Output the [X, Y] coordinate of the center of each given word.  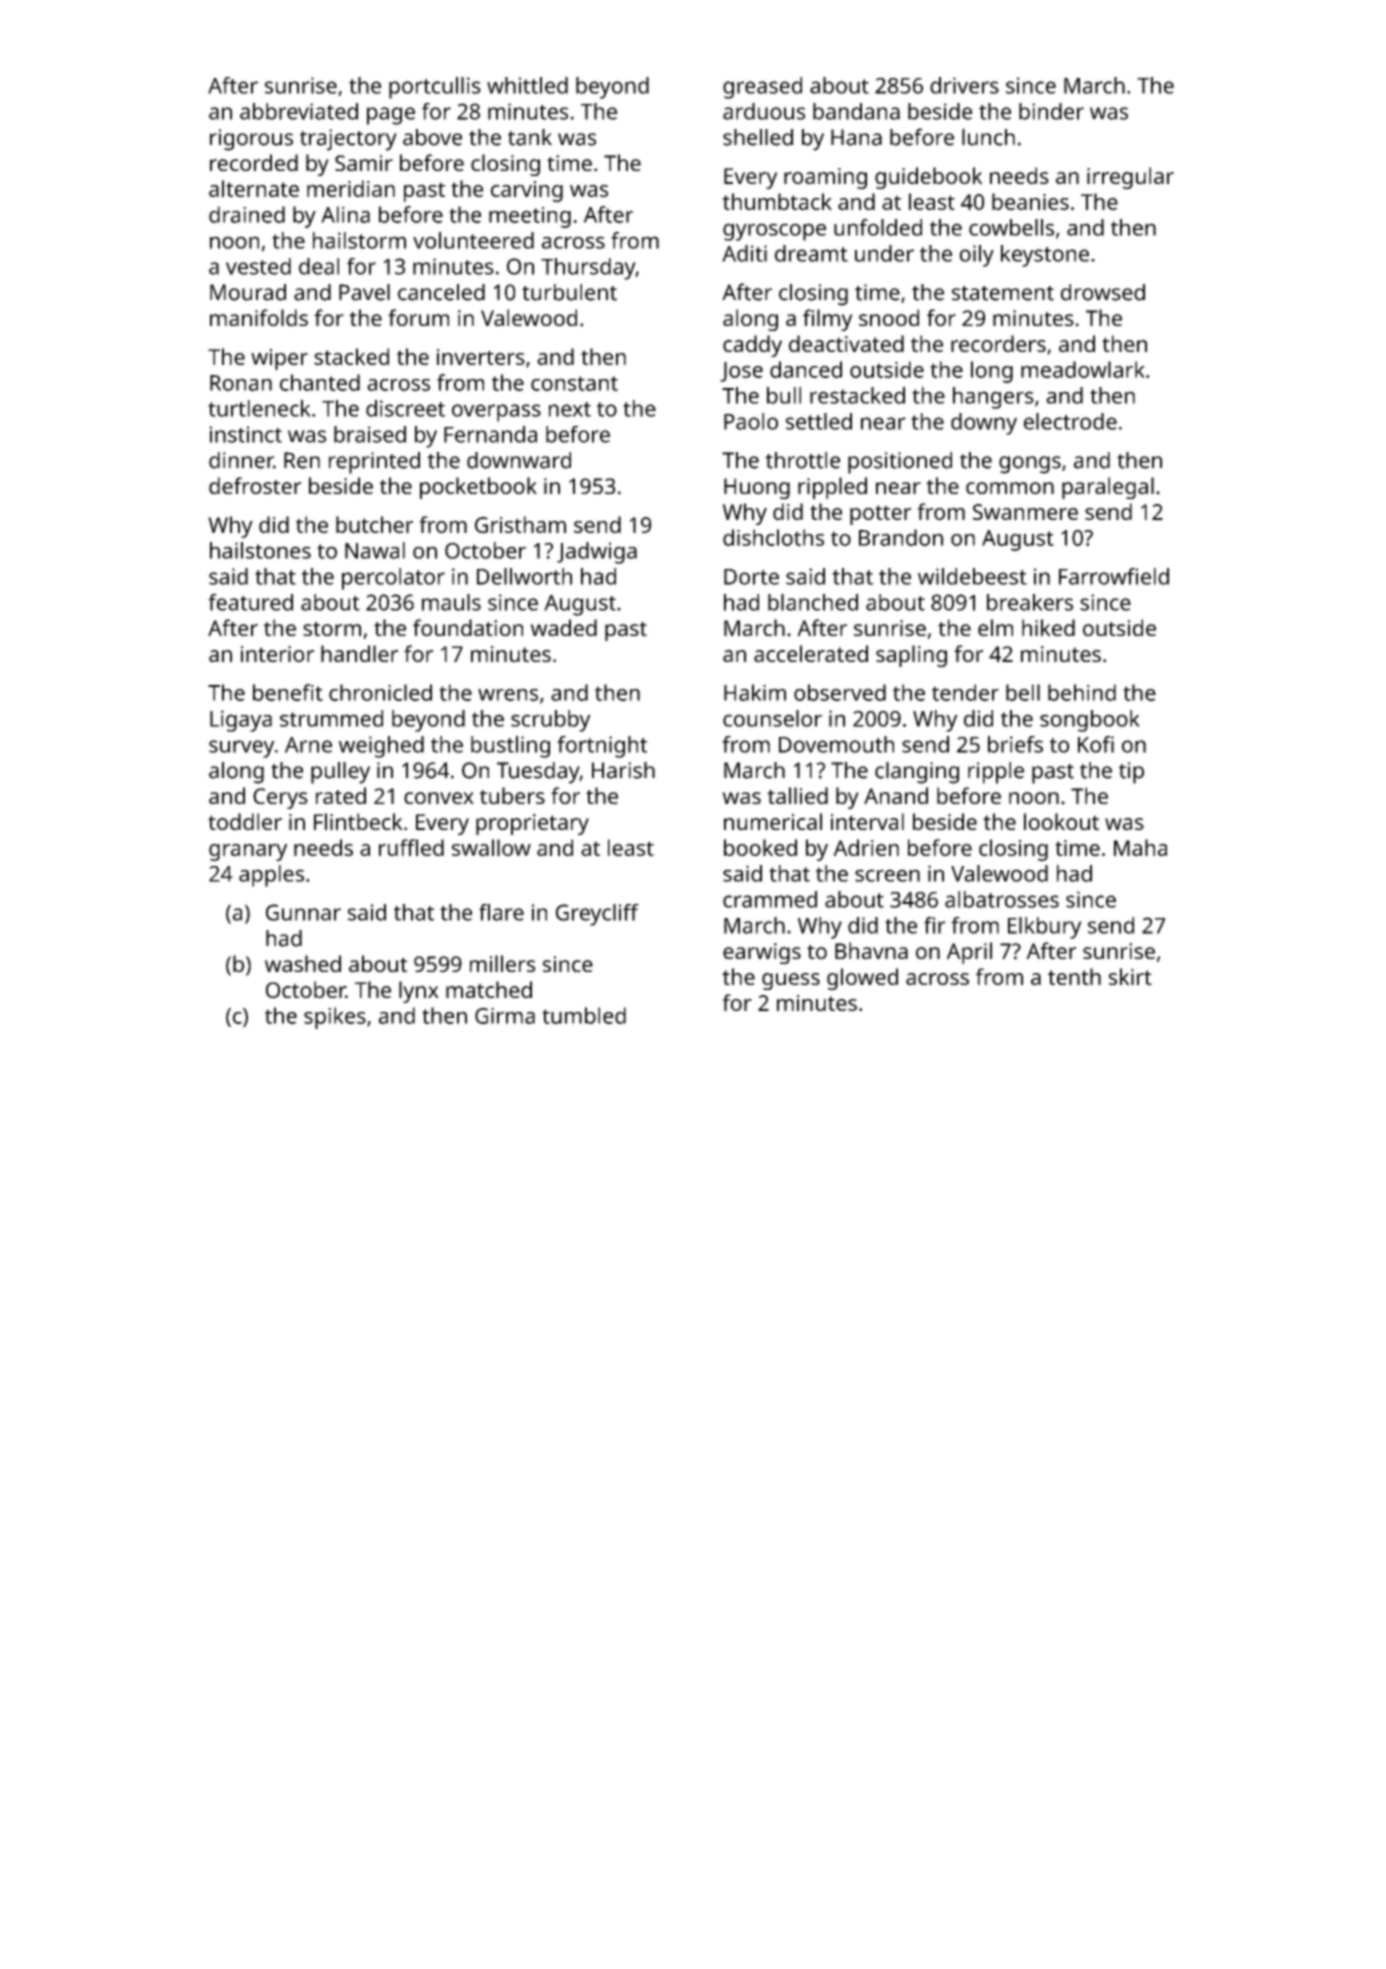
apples [271, 876]
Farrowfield [1114, 576]
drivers [964, 85]
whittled [527, 85]
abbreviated [299, 111]
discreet [405, 408]
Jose [741, 372]
